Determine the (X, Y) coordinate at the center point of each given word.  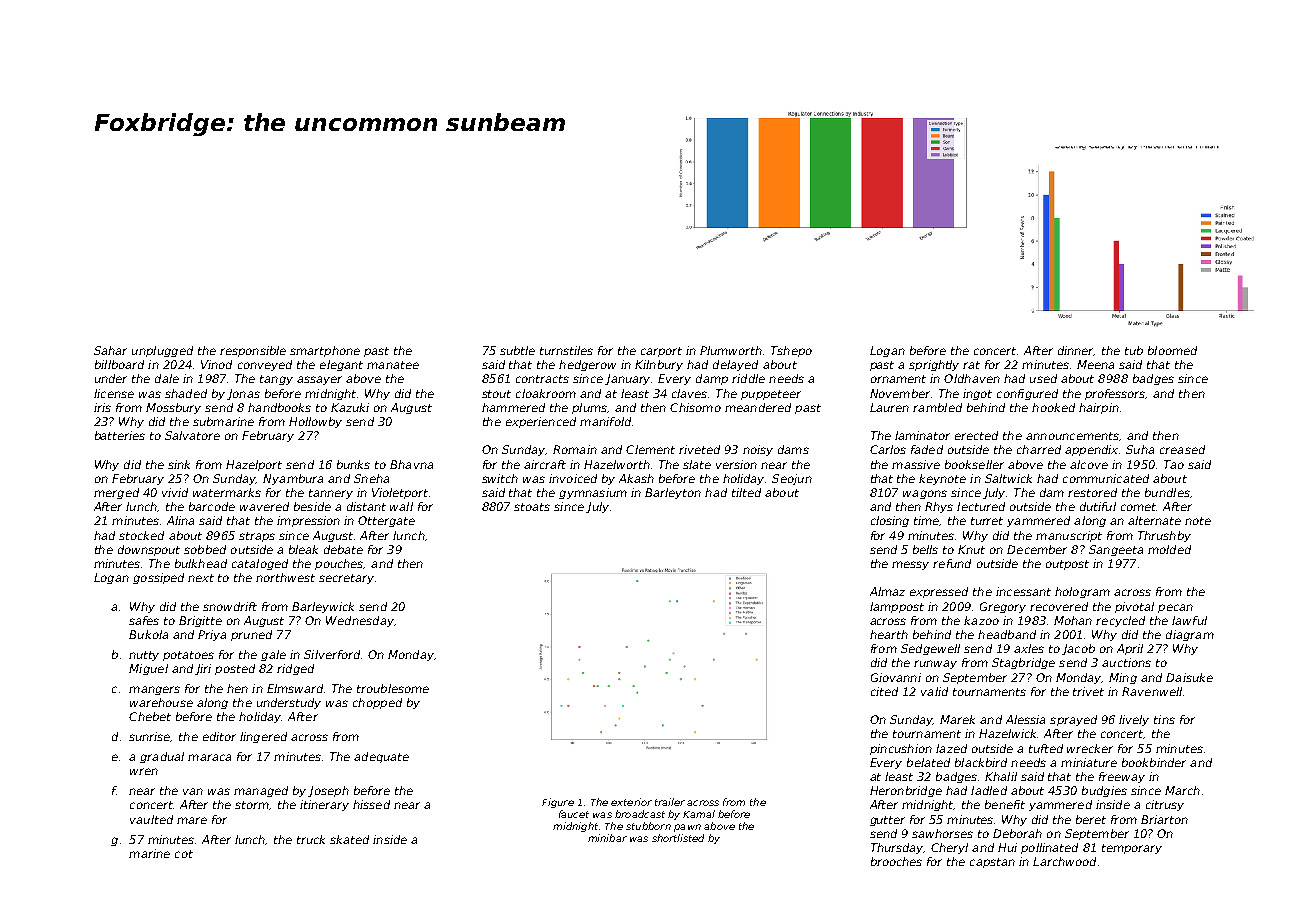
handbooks (279, 407)
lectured (981, 506)
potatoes (188, 656)
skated (349, 839)
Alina (180, 520)
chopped (377, 703)
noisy (758, 450)
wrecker (1090, 748)
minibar (607, 838)
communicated (1106, 478)
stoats (532, 507)
